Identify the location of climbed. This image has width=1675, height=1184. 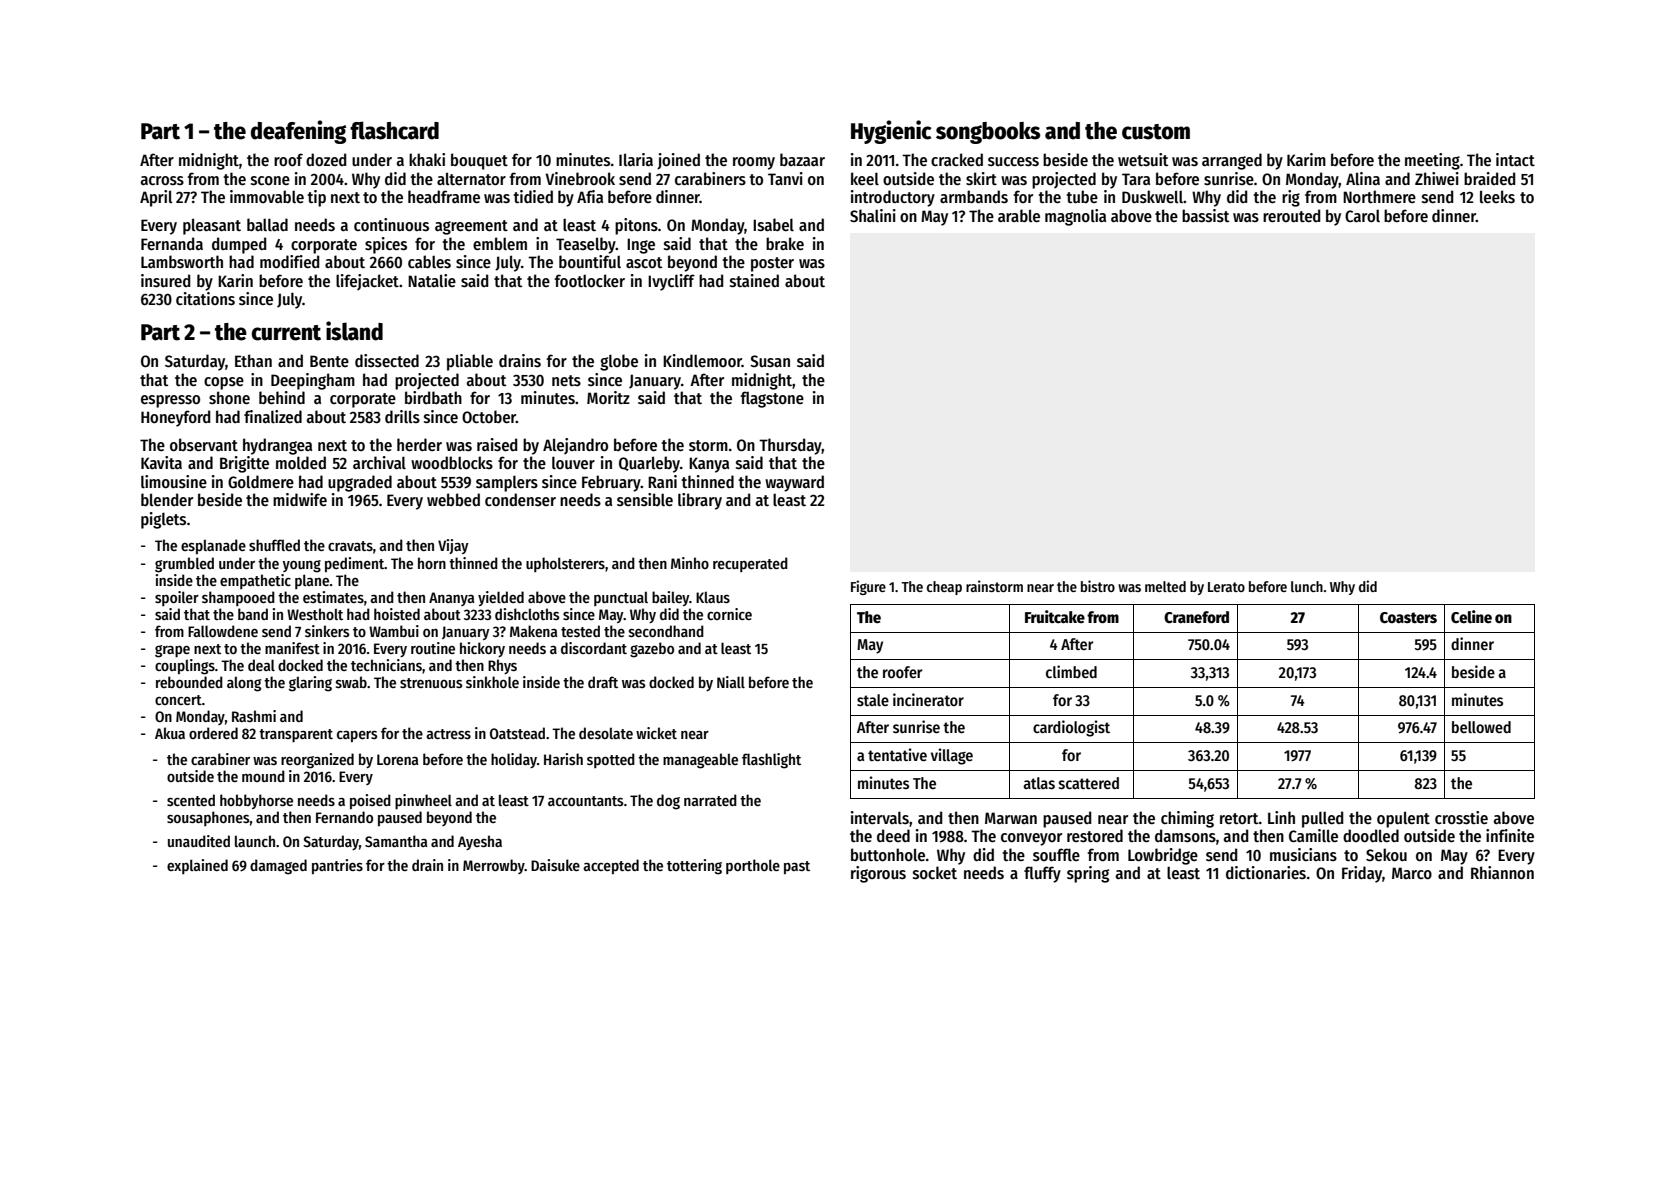
(1071, 671).
